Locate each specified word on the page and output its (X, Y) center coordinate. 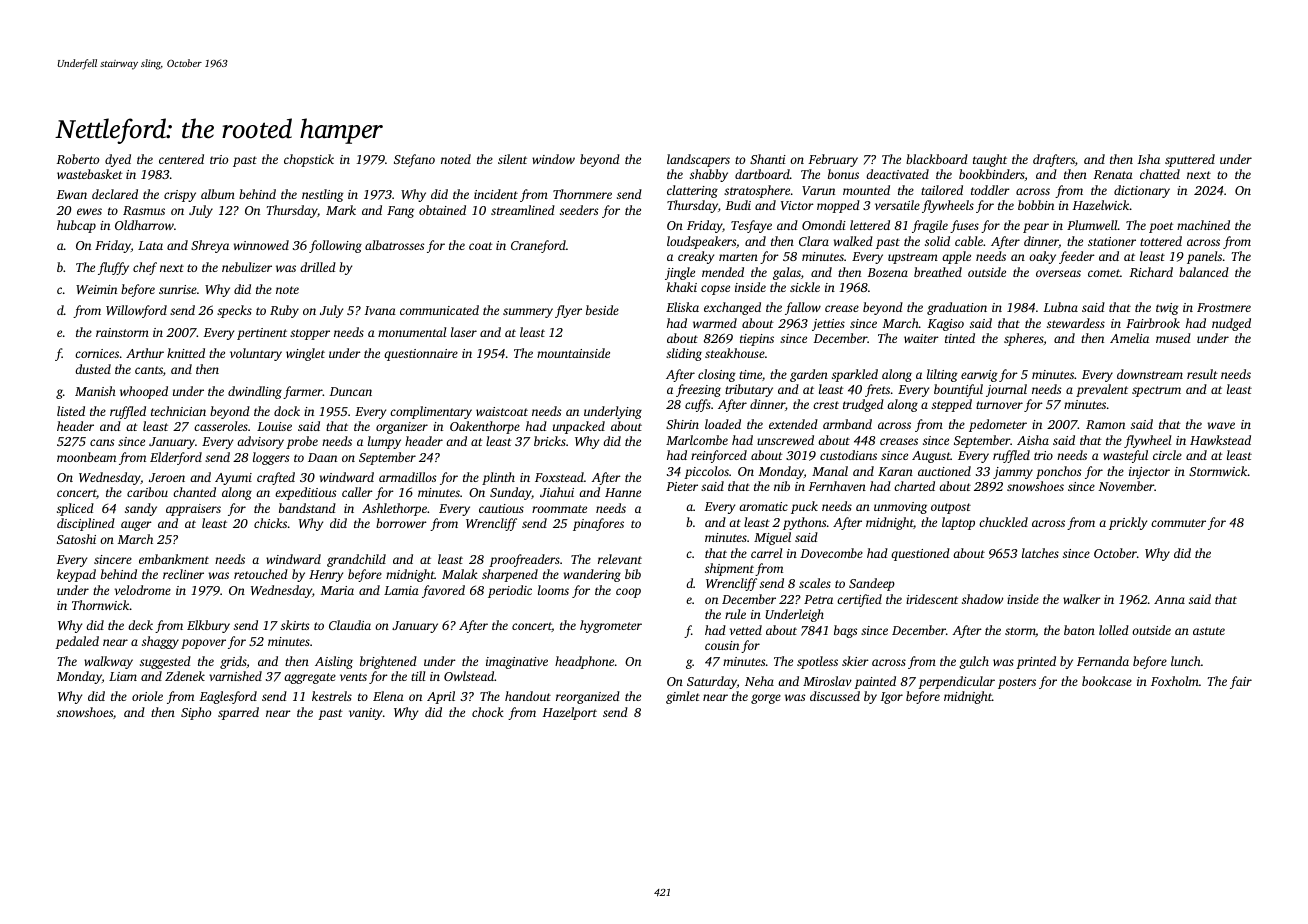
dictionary (1142, 191)
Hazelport (569, 713)
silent (512, 159)
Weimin (96, 289)
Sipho (196, 713)
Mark (341, 210)
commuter (1178, 523)
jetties (828, 325)
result (1202, 374)
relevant (620, 559)
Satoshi (76, 539)
